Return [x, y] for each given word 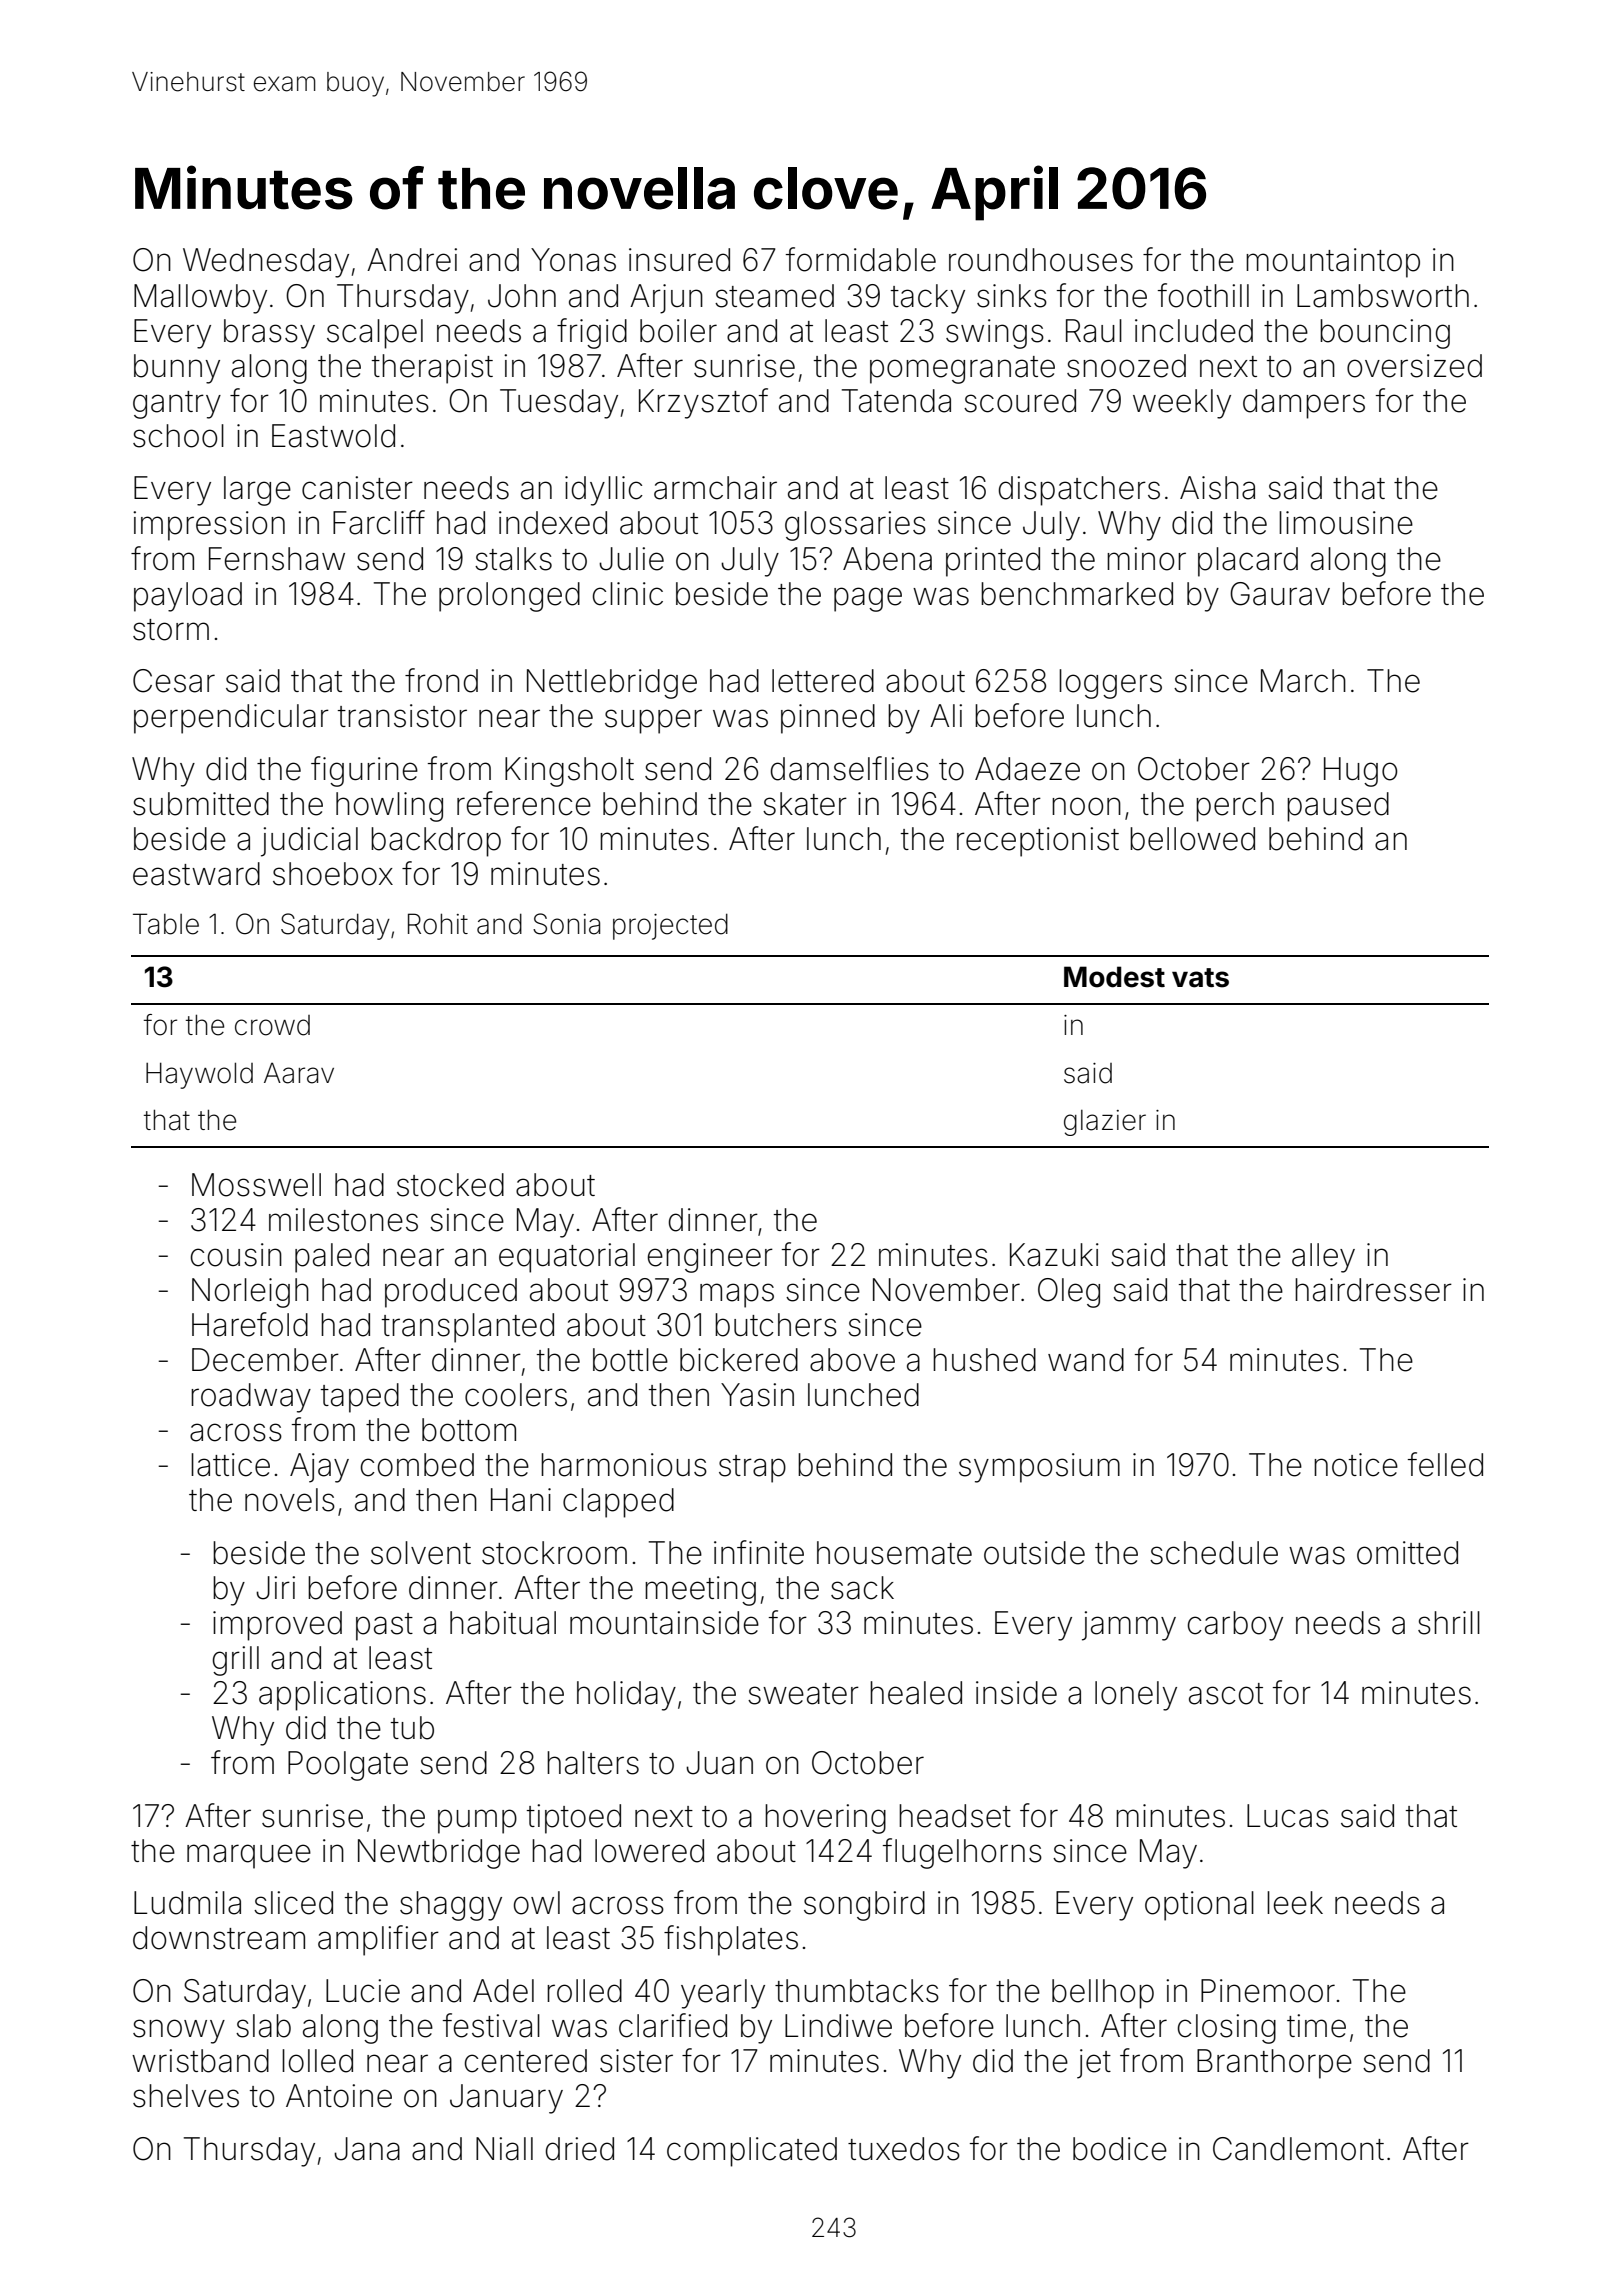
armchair [715, 488]
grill [236, 1661]
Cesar [174, 681]
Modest [1114, 977]
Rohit [438, 924]
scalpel [375, 334]
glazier [1105, 1123]
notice [1356, 1465]
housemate [894, 1553]
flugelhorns [962, 1853]
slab [263, 2026]
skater [805, 804]
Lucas [1288, 1816]
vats [1200, 978]
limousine [1346, 523]
